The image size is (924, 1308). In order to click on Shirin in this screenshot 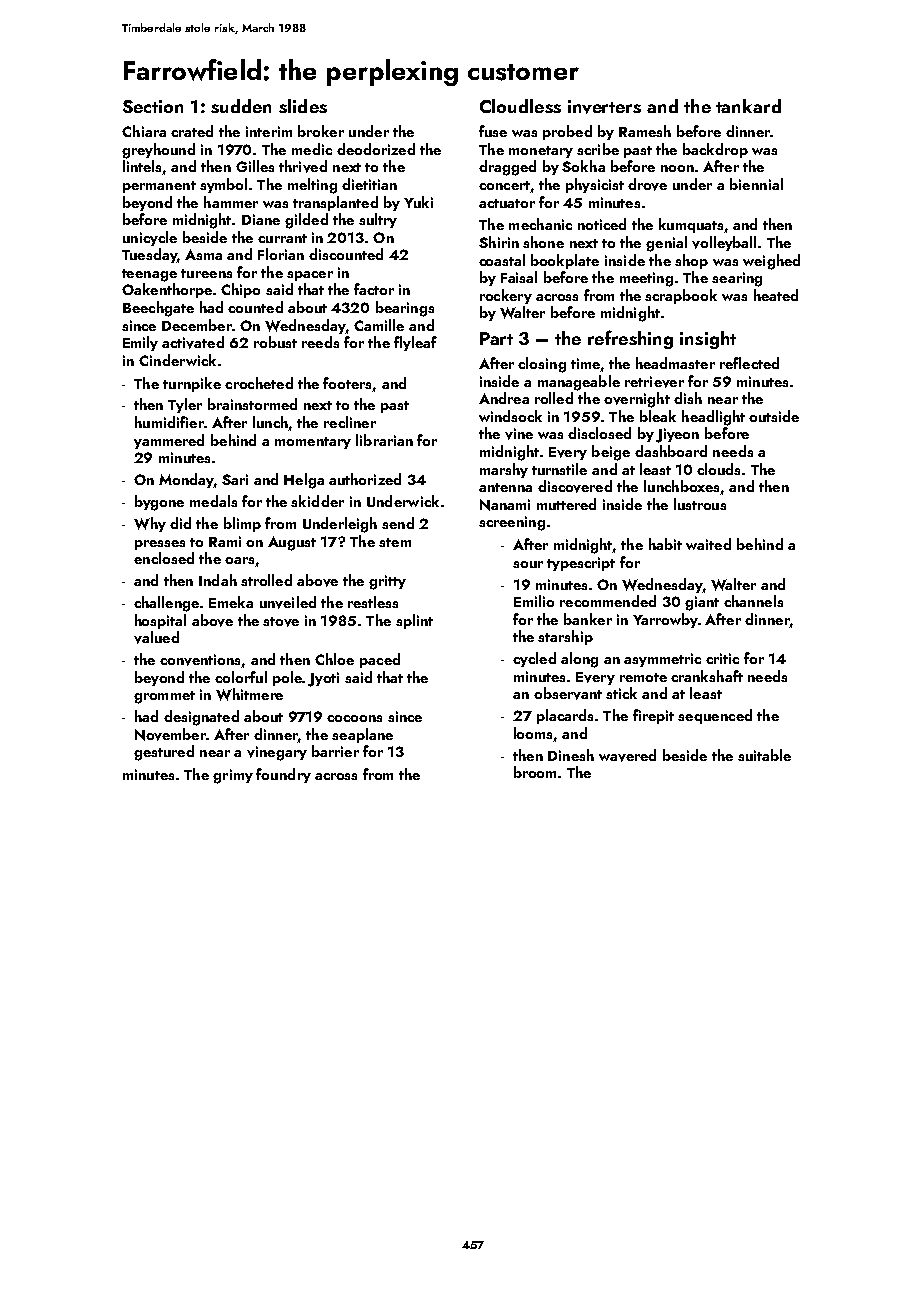, I will do `click(499, 242)`.
